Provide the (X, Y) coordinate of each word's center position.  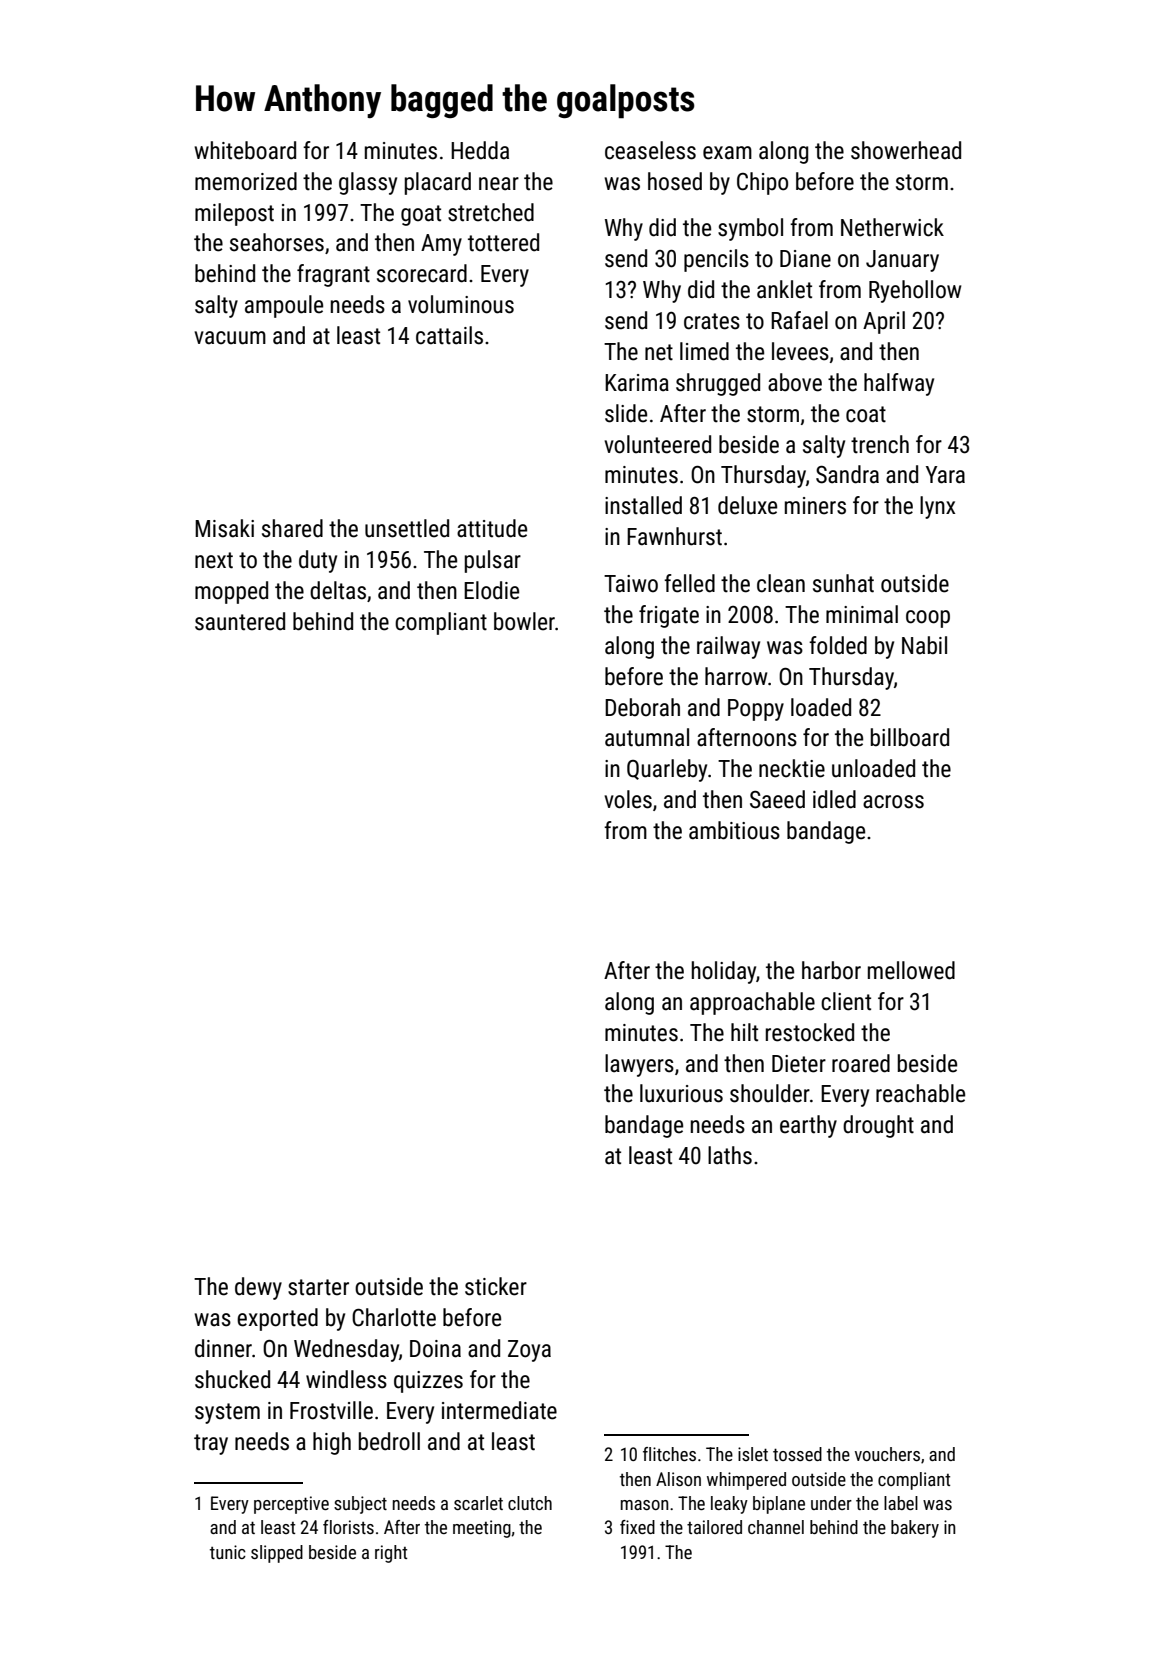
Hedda (480, 150)
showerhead (906, 150)
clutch (530, 1503)
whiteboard (245, 150)
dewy (258, 1288)
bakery (915, 1529)
